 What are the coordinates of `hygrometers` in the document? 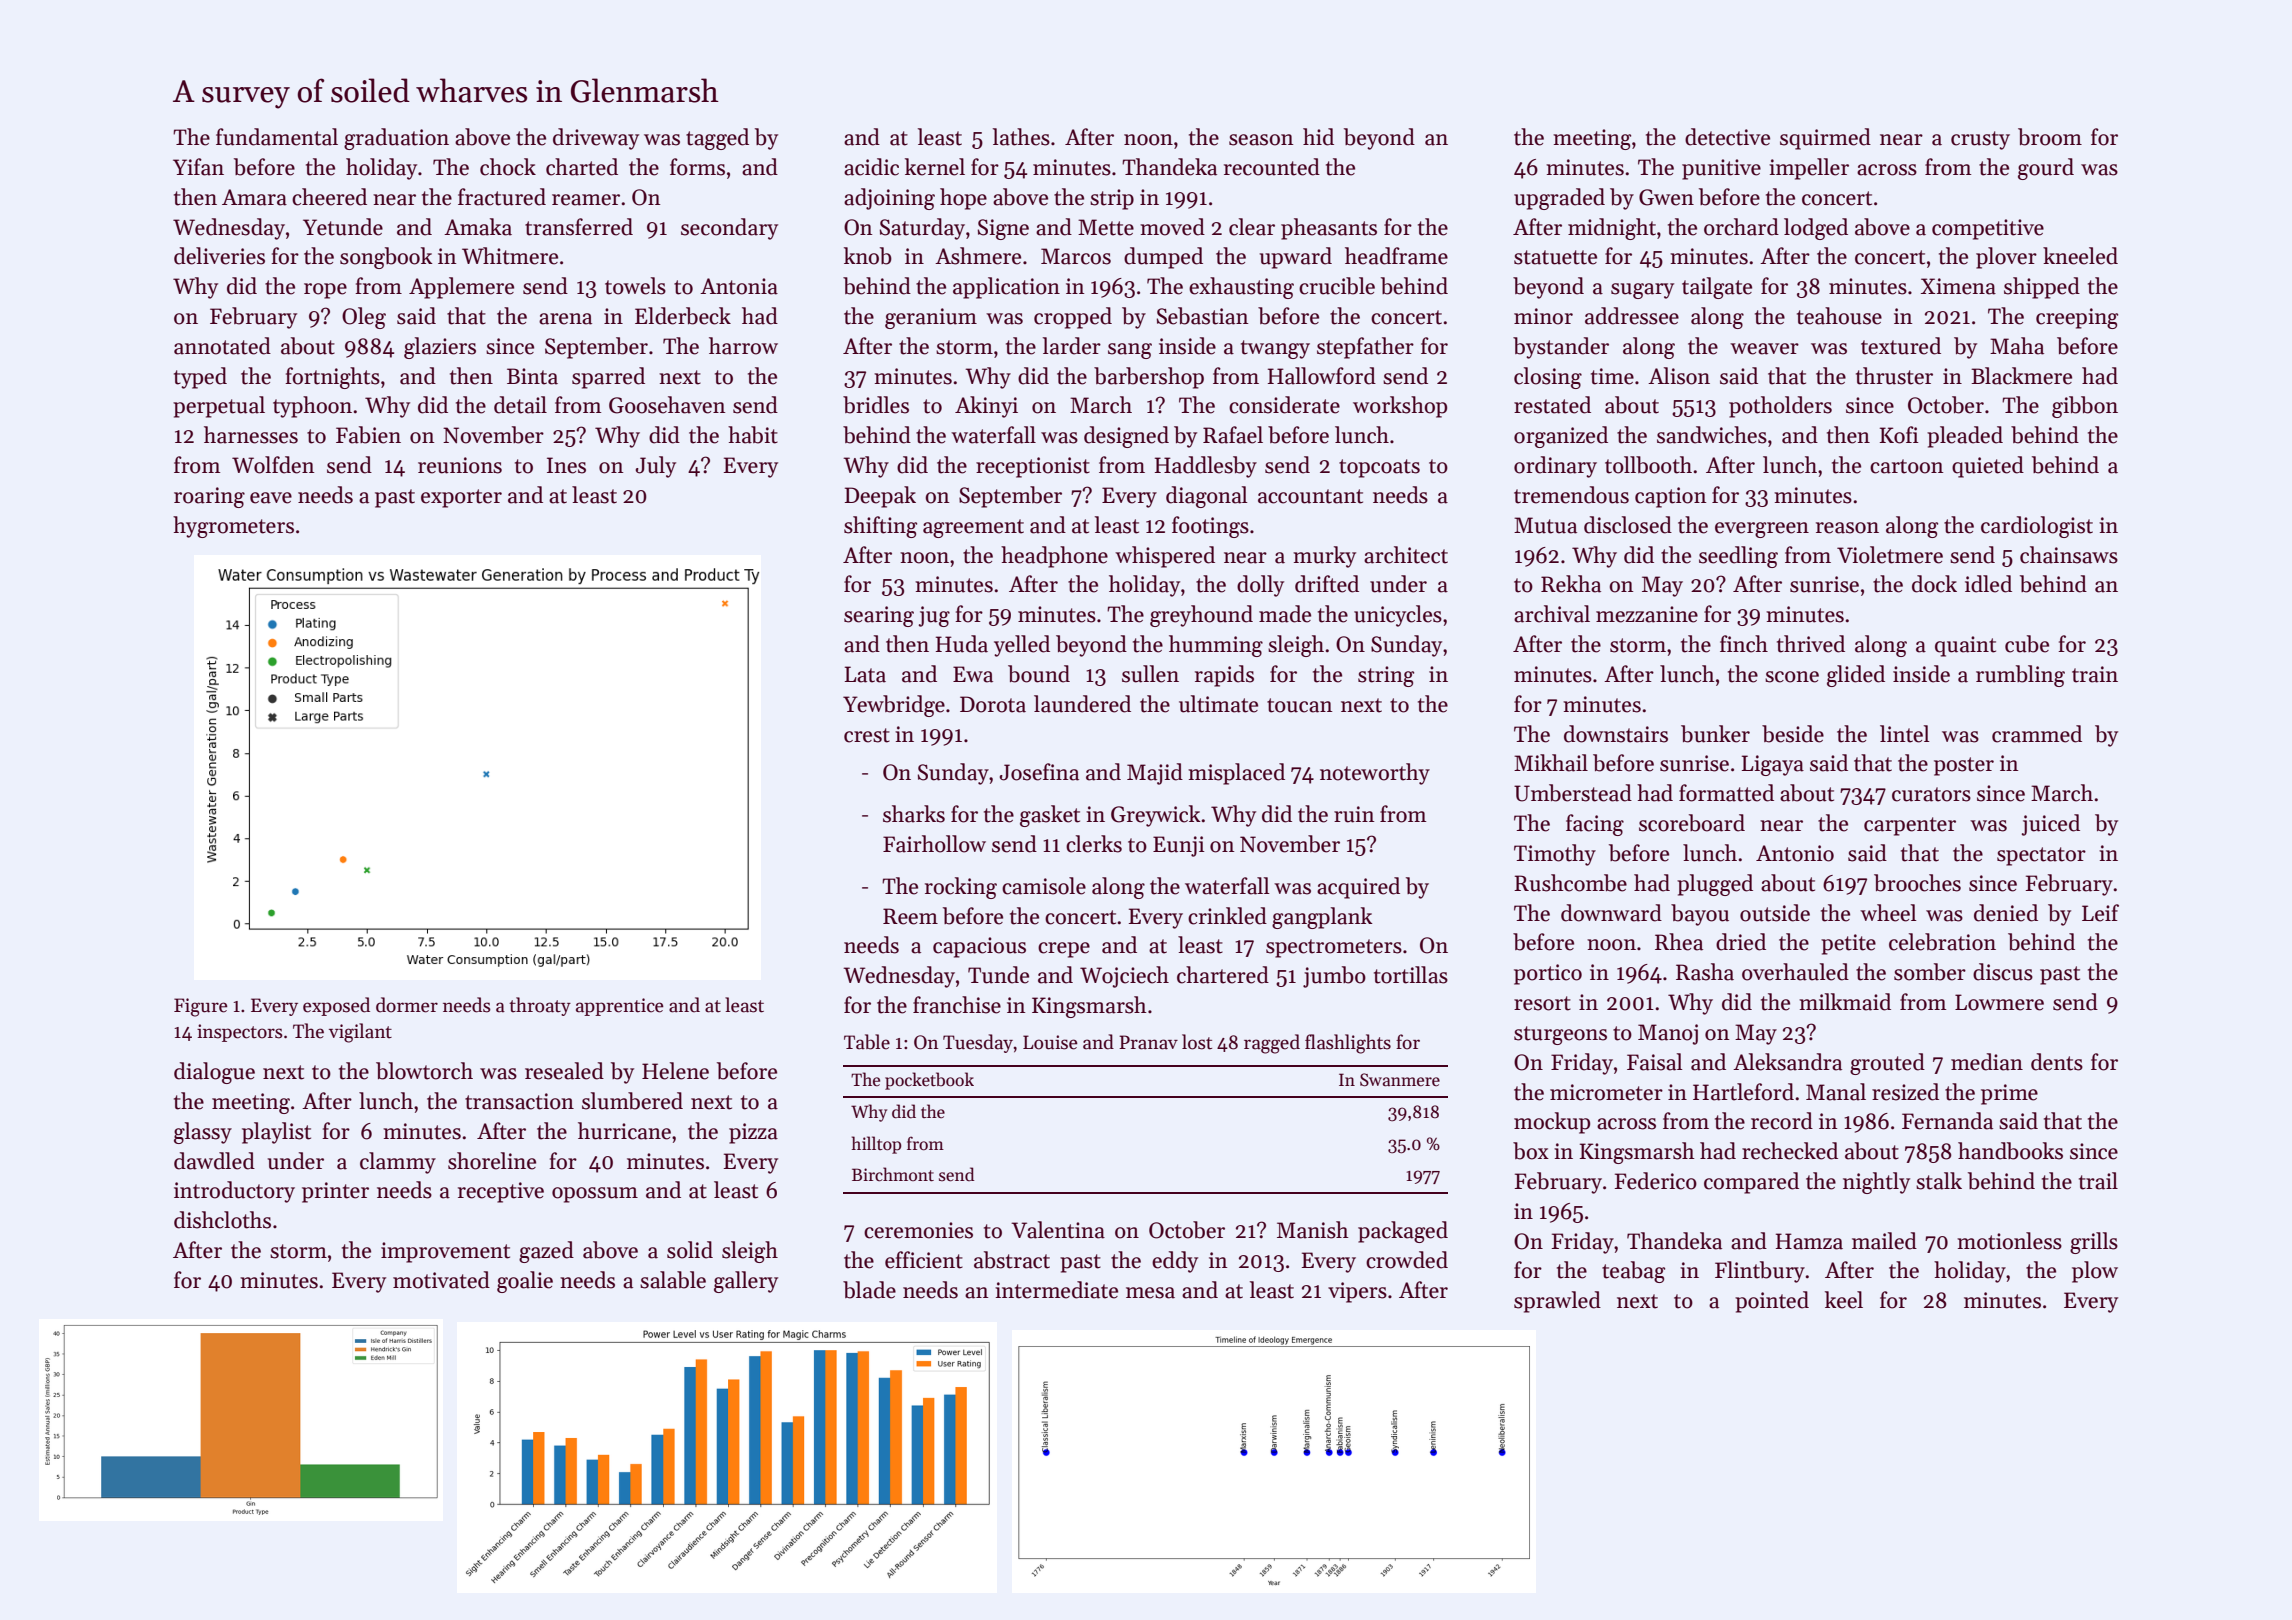 It's located at (233, 527).
